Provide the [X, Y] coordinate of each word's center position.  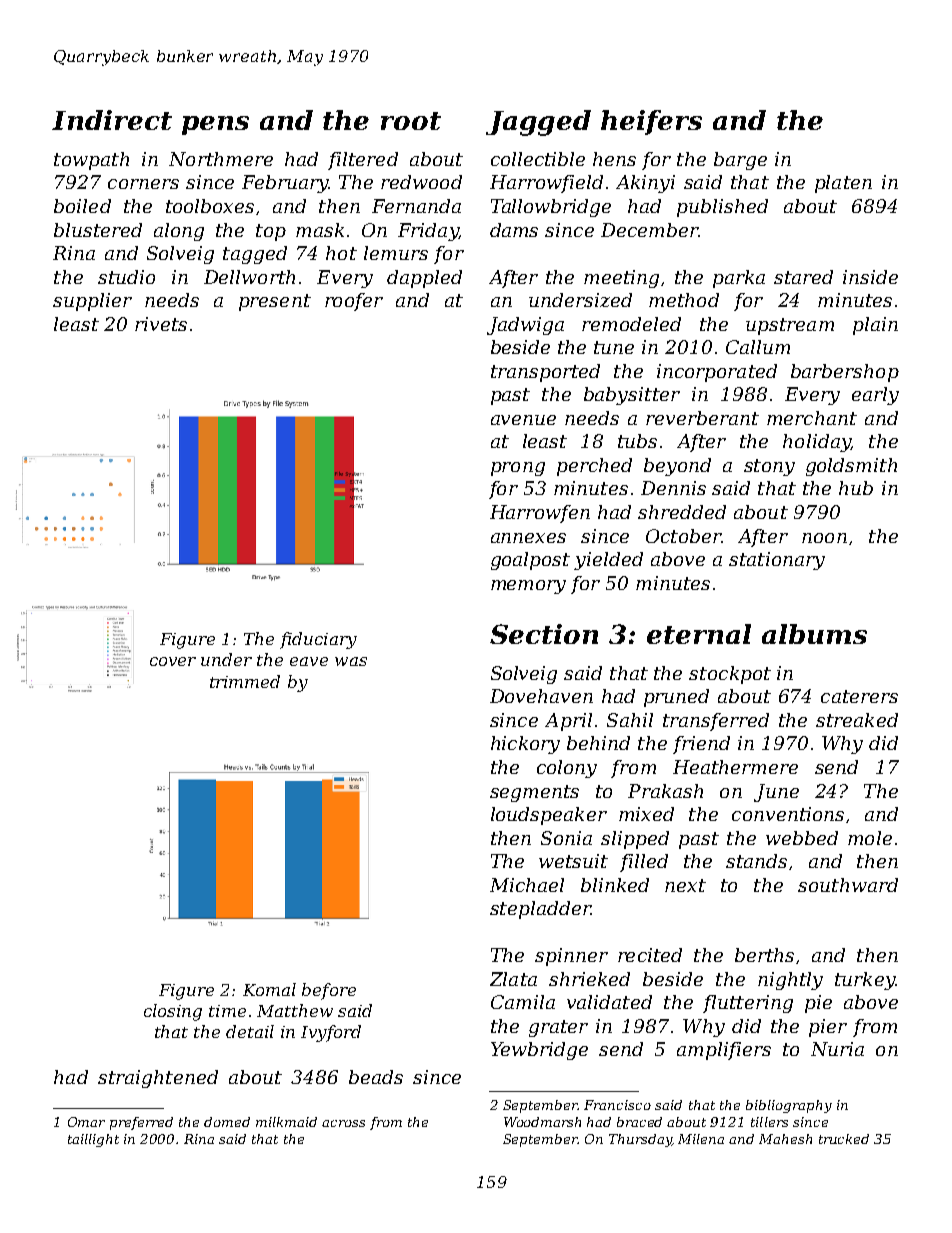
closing [173, 1012]
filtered [363, 161]
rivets [161, 324]
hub [856, 488]
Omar [86, 1122]
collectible [538, 159]
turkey [865, 981]
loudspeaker [549, 816]
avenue [523, 420]
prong [518, 469]
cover [173, 661]
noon [824, 538]
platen [843, 184]
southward [848, 885]
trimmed [245, 681]
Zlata [513, 979]
